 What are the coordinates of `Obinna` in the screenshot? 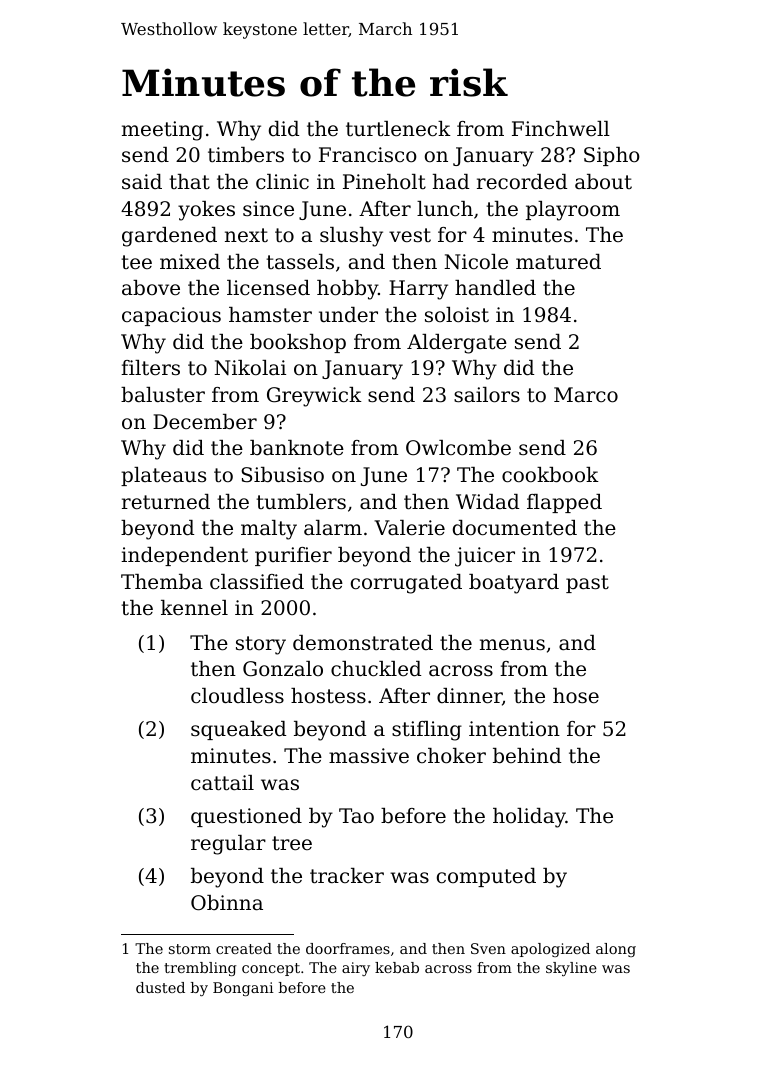 It's located at (227, 903).
